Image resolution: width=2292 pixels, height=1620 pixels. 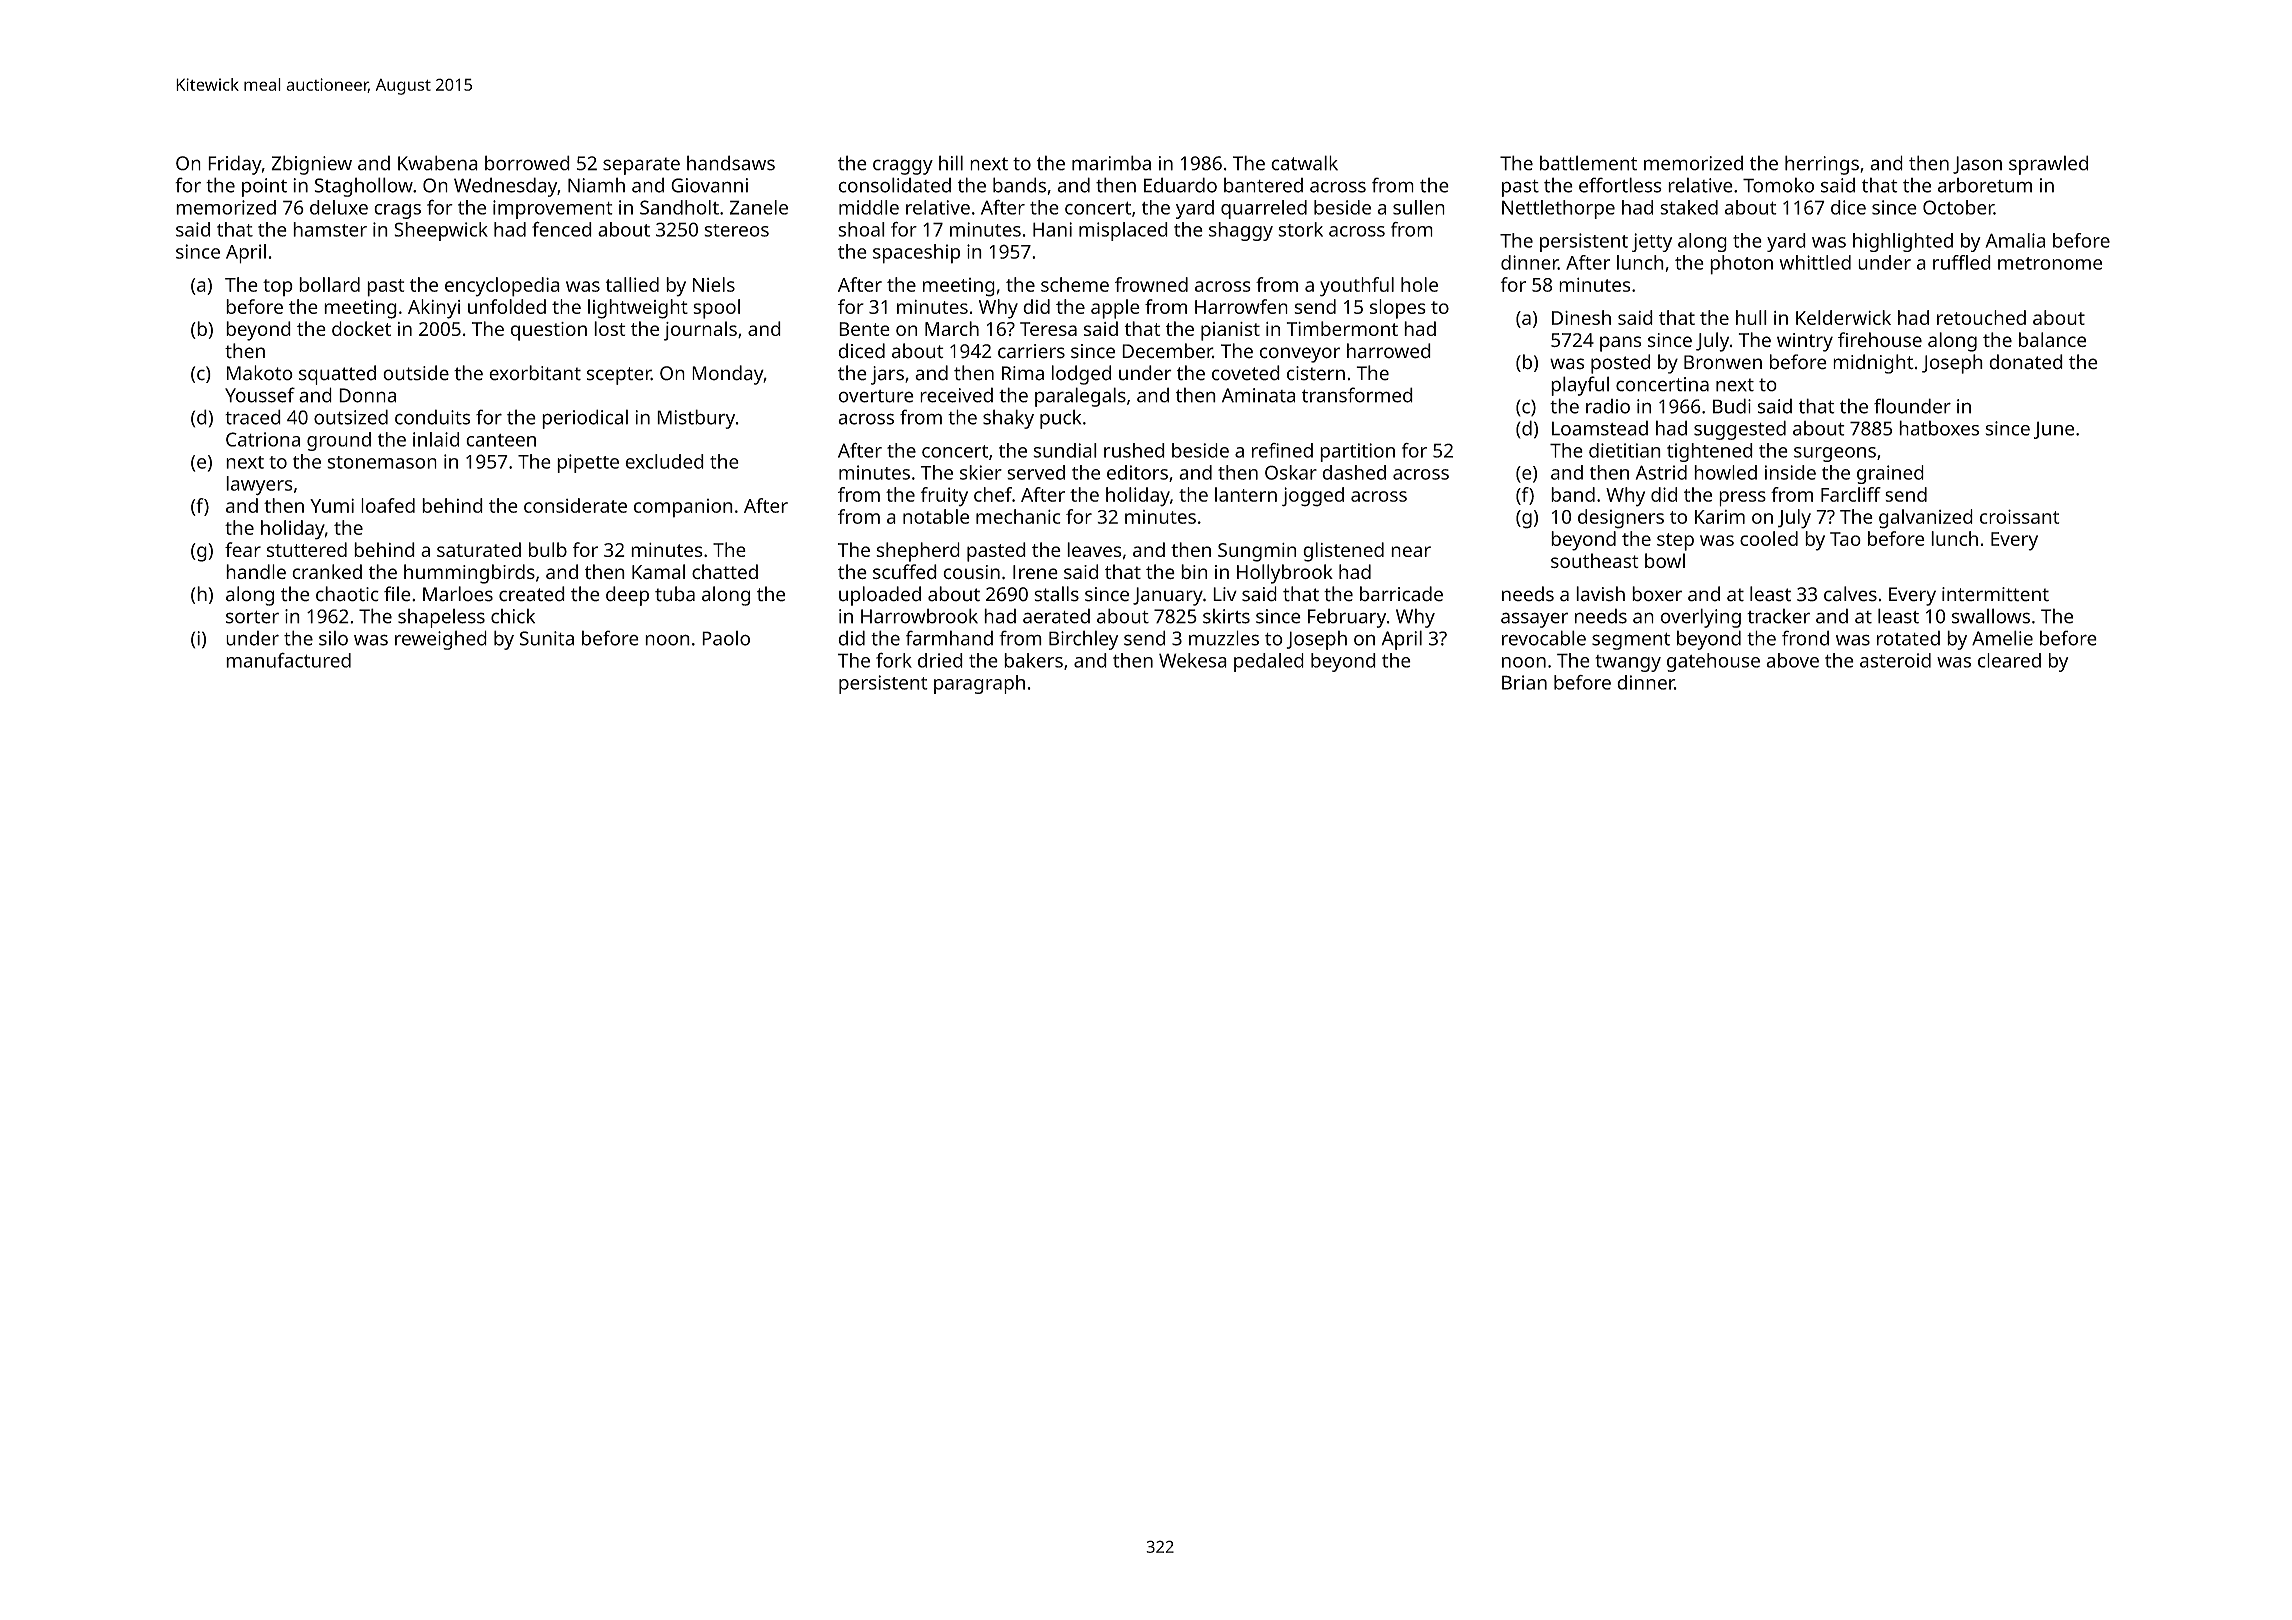 What do you see at coordinates (596, 185) in the screenshot?
I see `Niamh` at bounding box center [596, 185].
